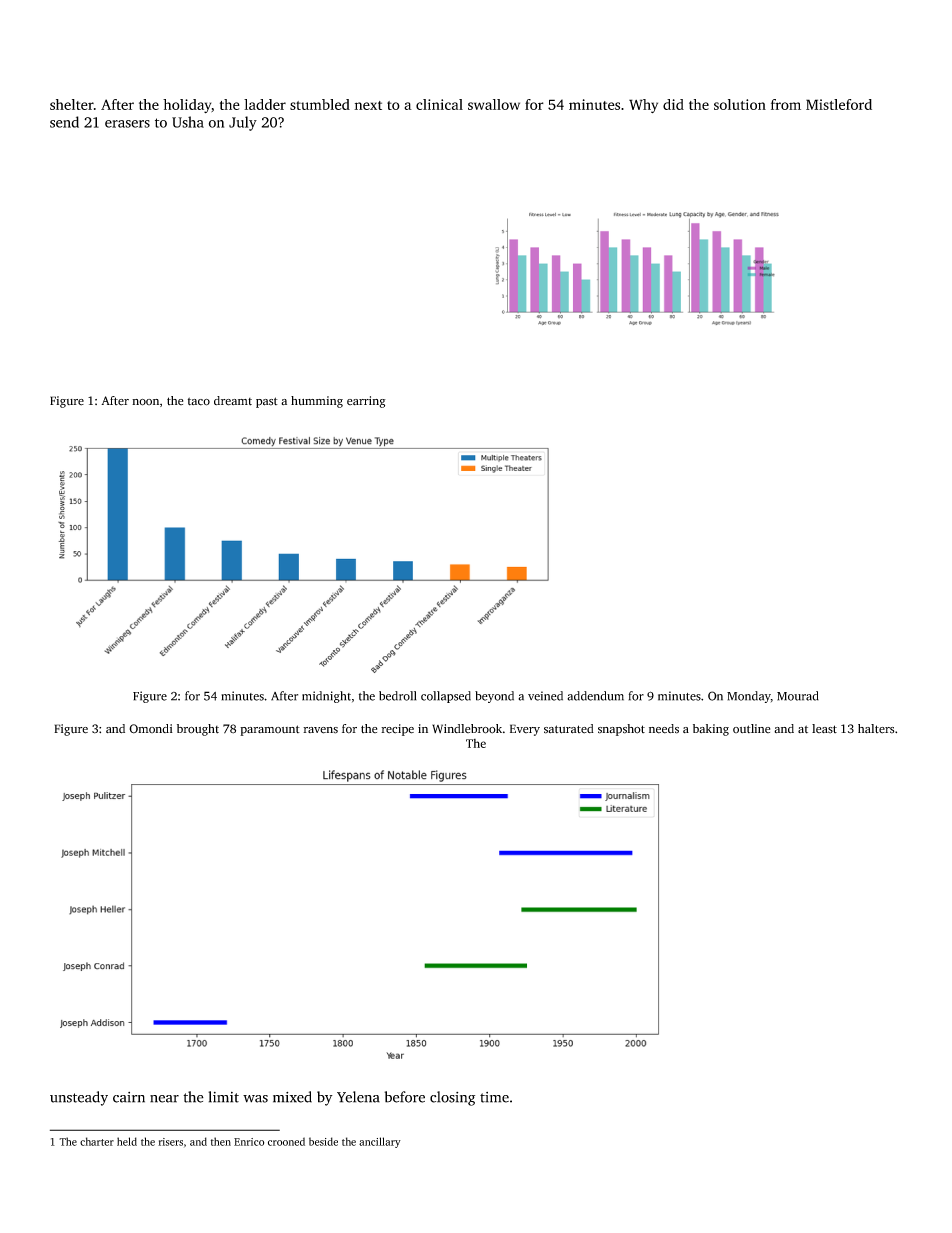 The height and width of the document is (1233, 952). What do you see at coordinates (145, 402) in the document?
I see `noon` at bounding box center [145, 402].
